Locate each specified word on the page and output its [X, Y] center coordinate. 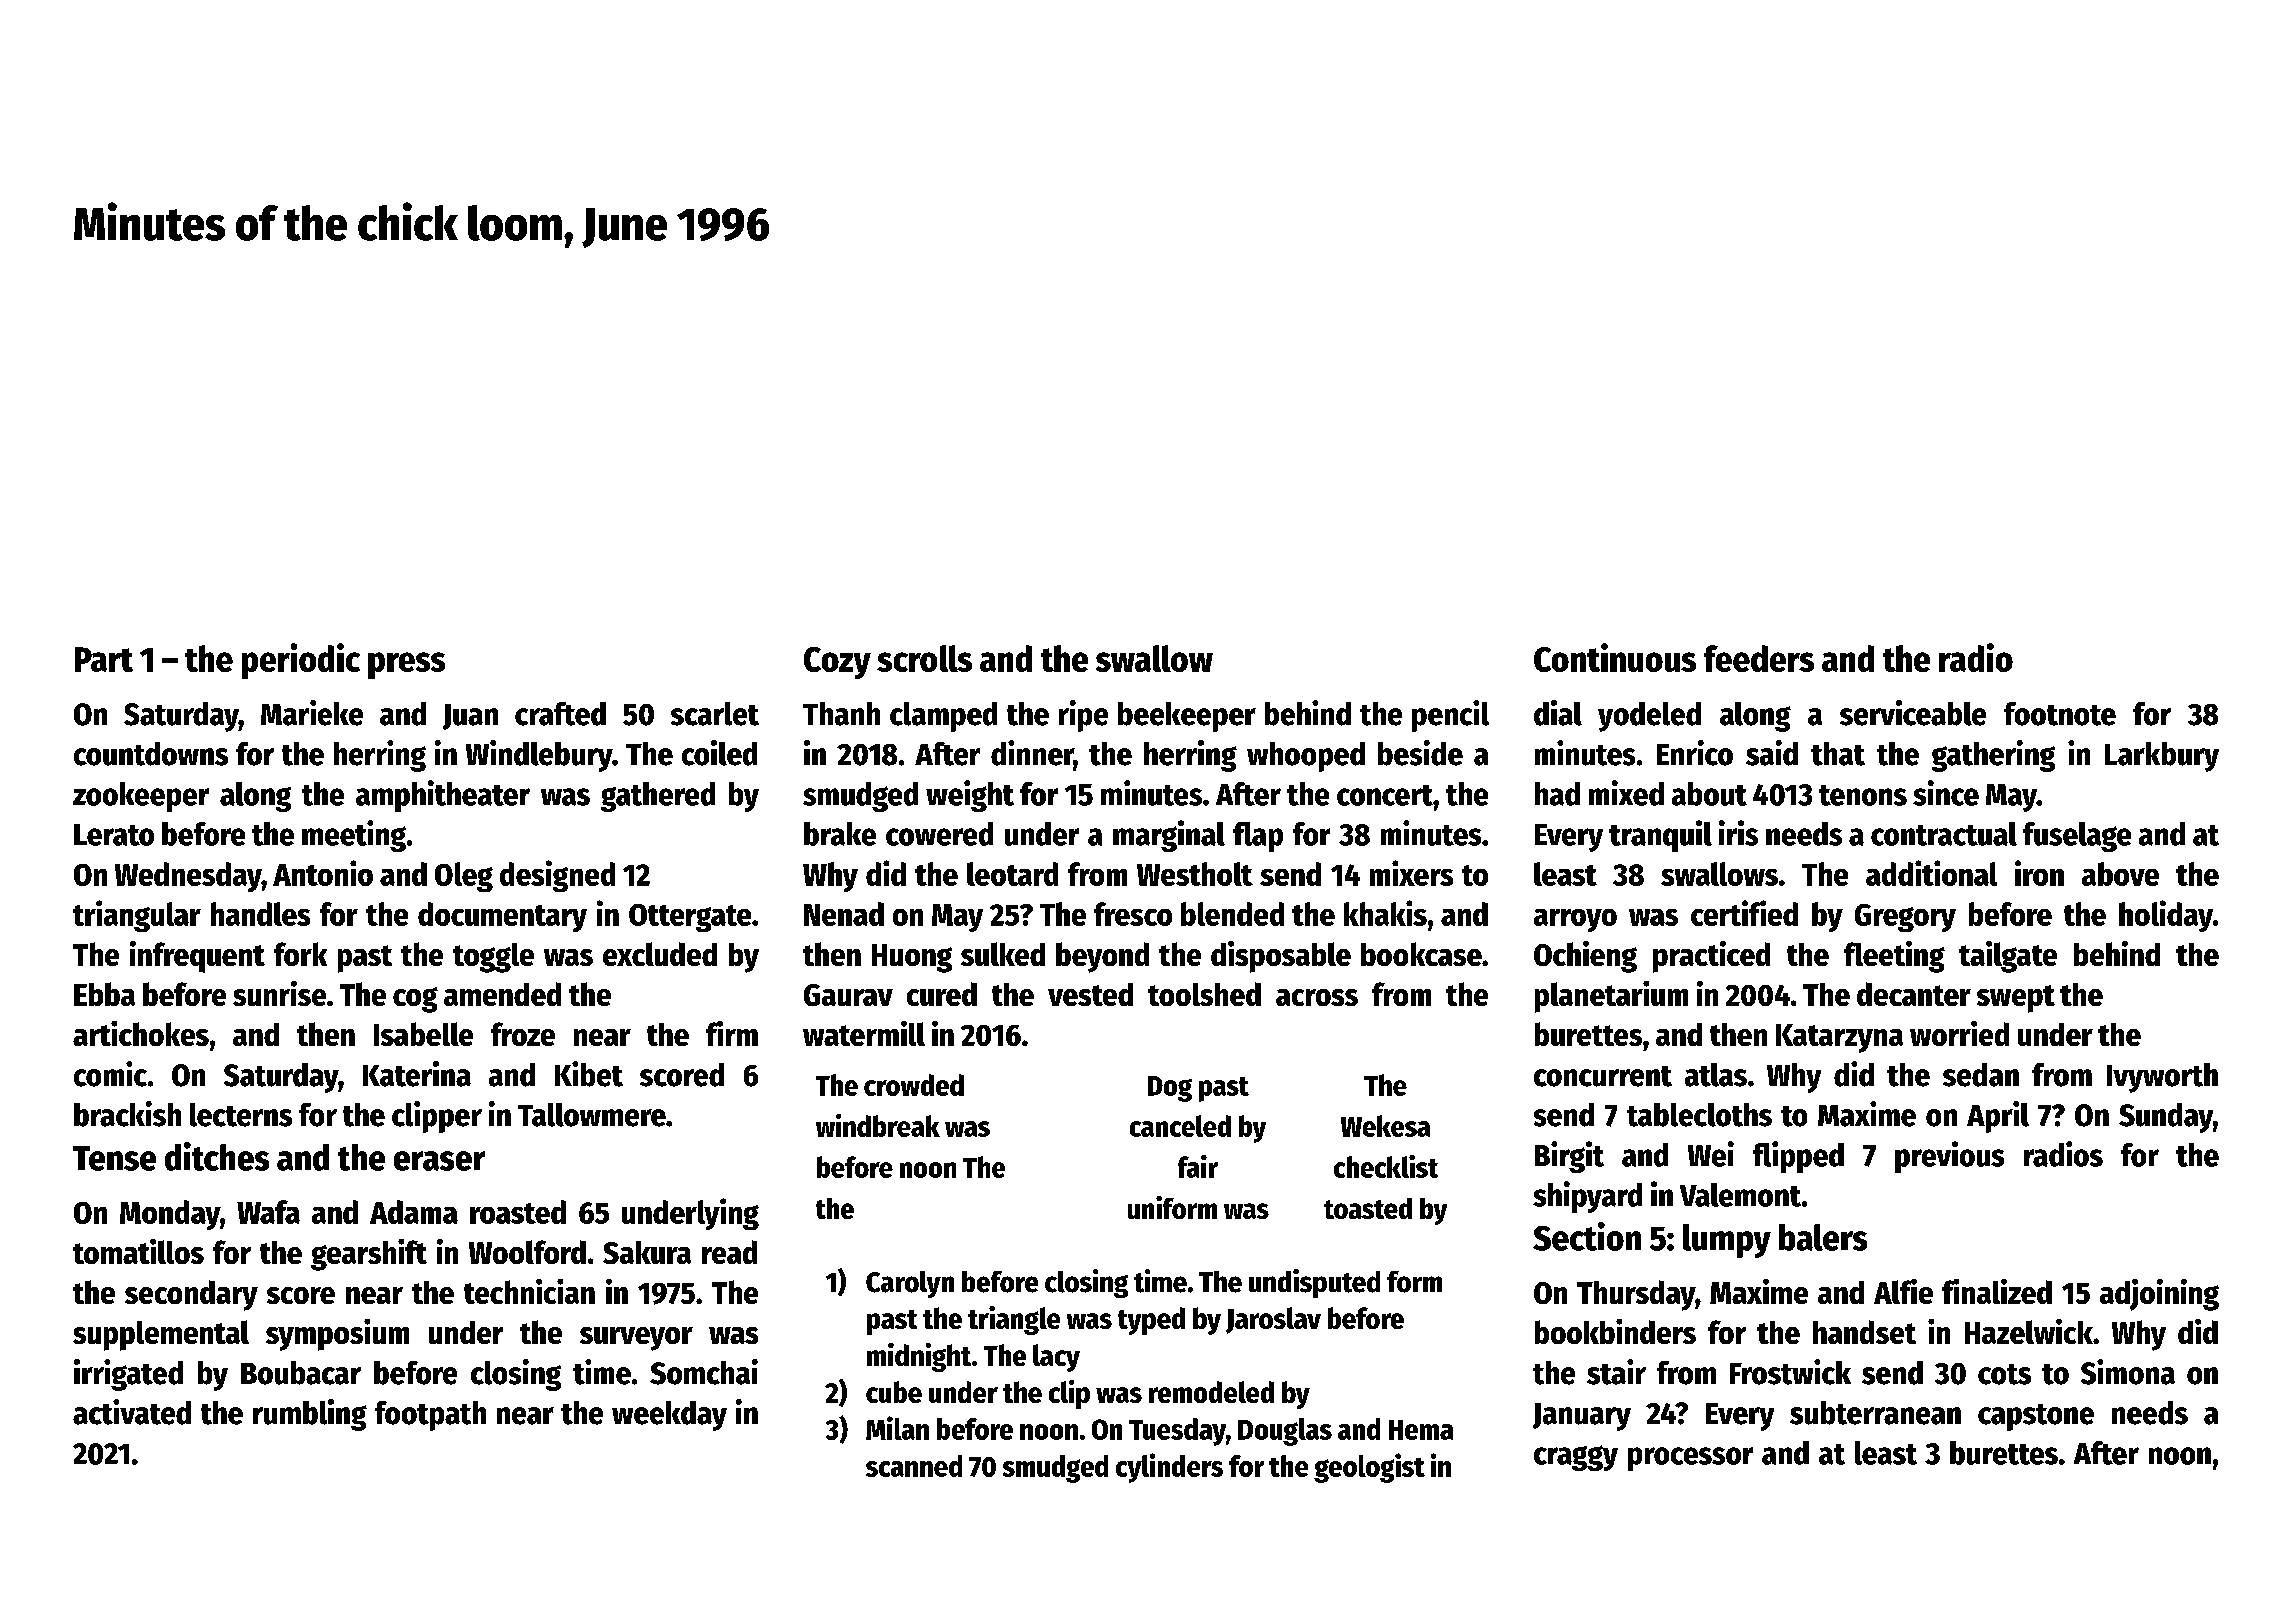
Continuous [1615, 657]
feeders [1759, 658]
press [406, 665]
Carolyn [910, 1284]
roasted [518, 1212]
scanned [914, 1466]
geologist [1369, 1468]
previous [1949, 1157]
